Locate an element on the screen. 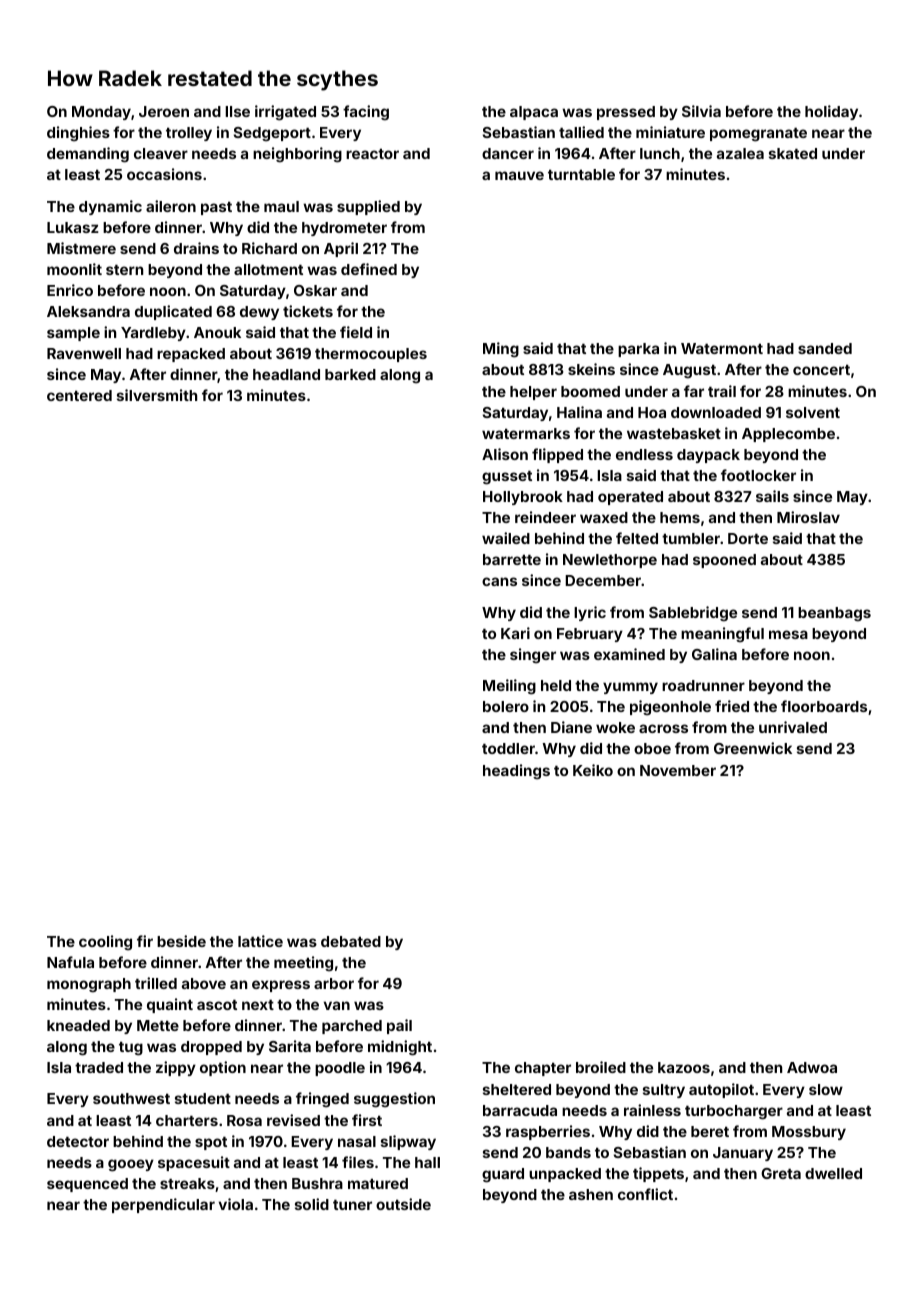  slipway is located at coordinates (408, 1142).
